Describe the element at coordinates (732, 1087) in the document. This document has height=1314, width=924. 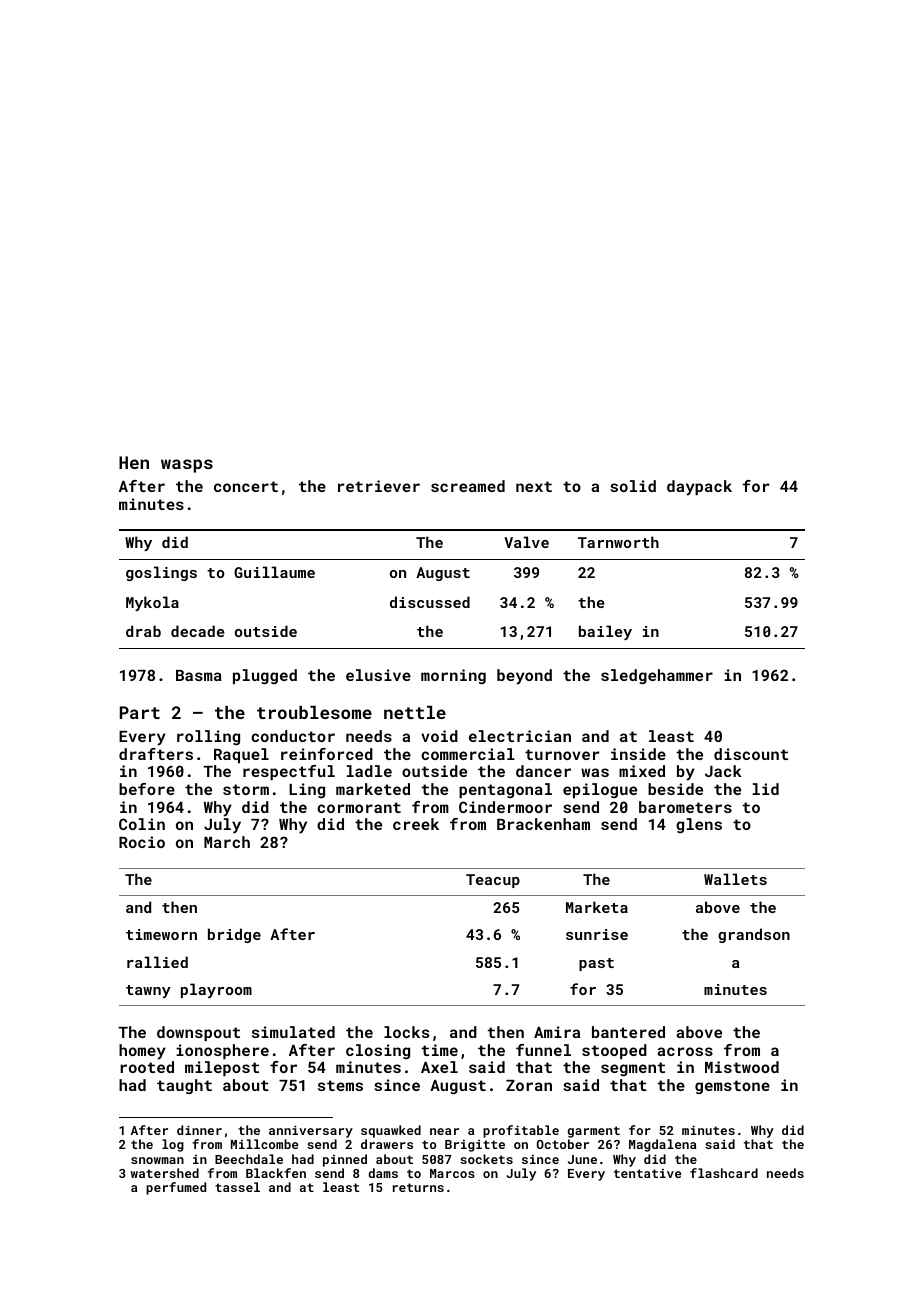
I see `gemstone` at that location.
